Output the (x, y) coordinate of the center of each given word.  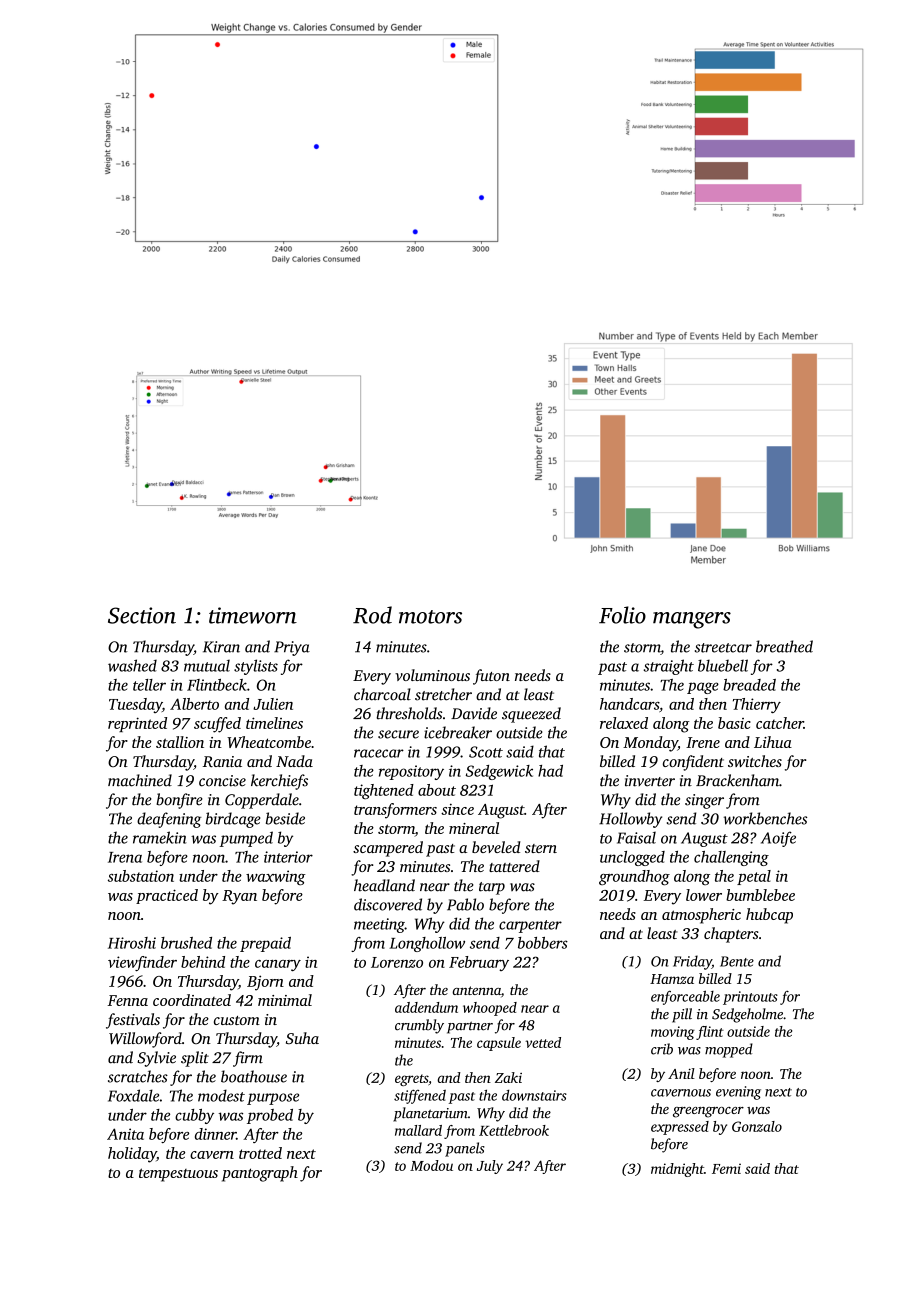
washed (132, 665)
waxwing (276, 878)
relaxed (624, 723)
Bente (737, 961)
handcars (629, 704)
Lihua (773, 742)
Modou (431, 1165)
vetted (543, 1042)
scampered (388, 849)
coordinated (192, 1000)
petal (754, 877)
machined (140, 780)
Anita (125, 1134)
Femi (726, 1168)
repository (411, 772)
